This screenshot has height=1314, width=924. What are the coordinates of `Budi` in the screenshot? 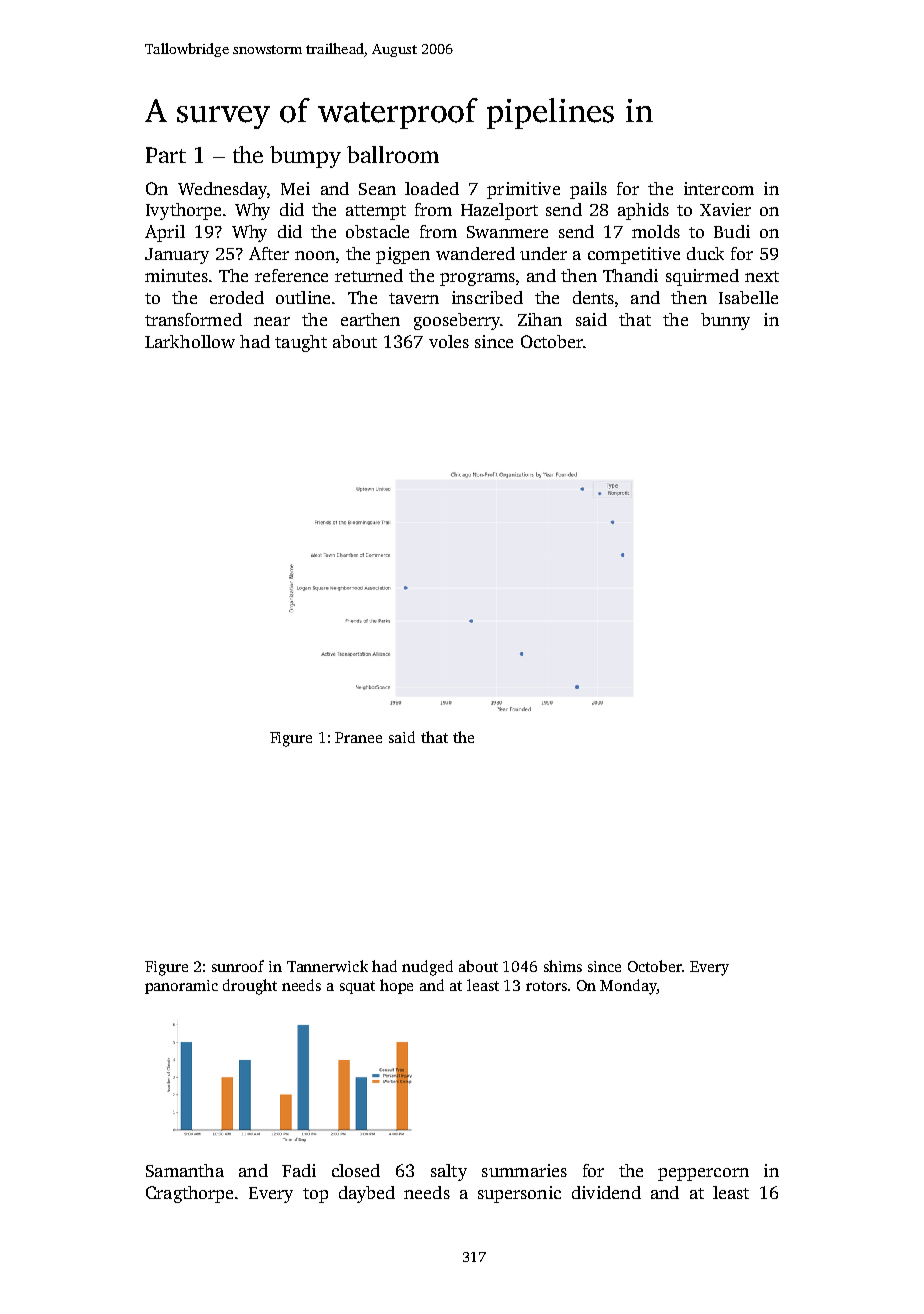 It's located at (732, 231).
